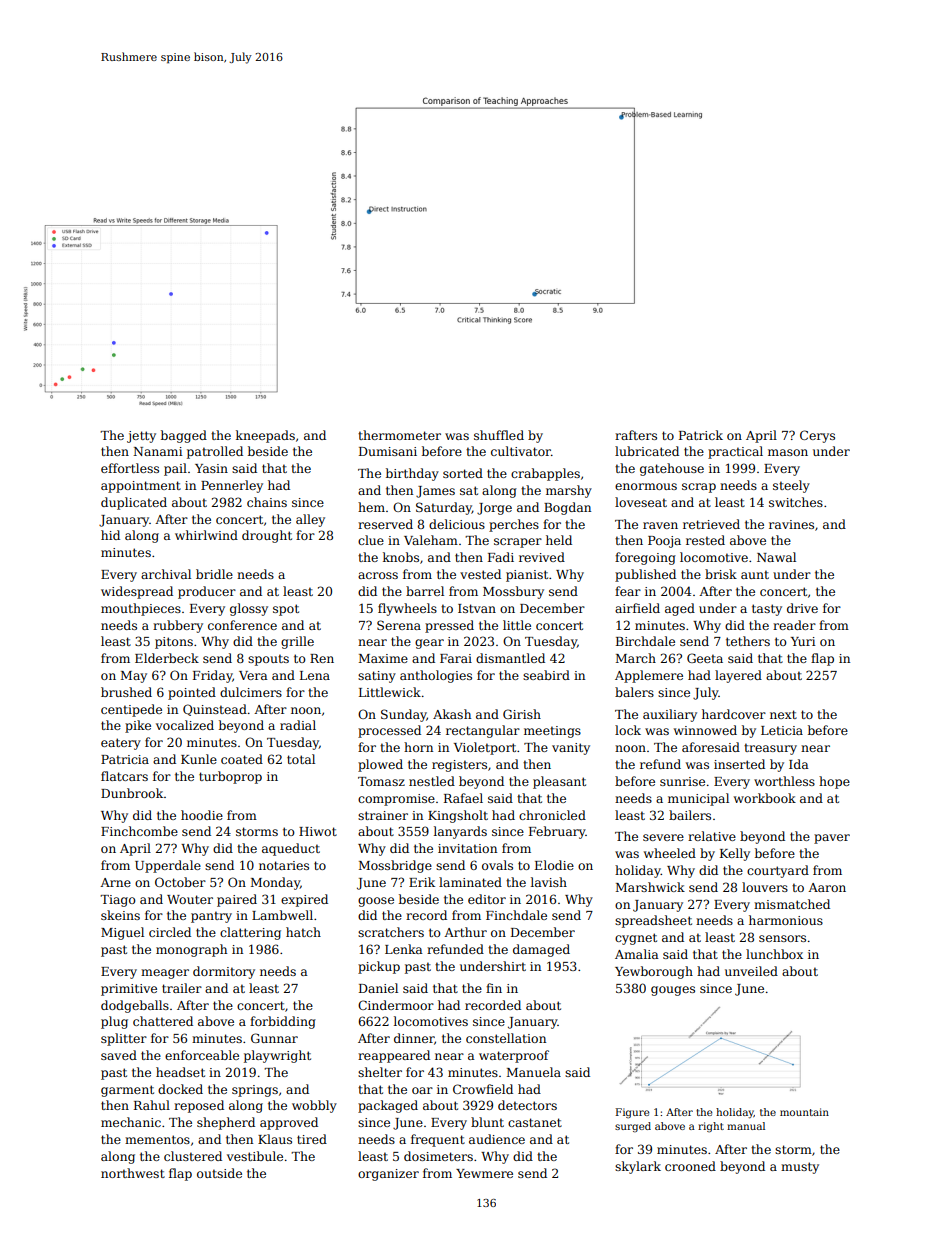  I want to click on shuffled, so click(499, 435).
